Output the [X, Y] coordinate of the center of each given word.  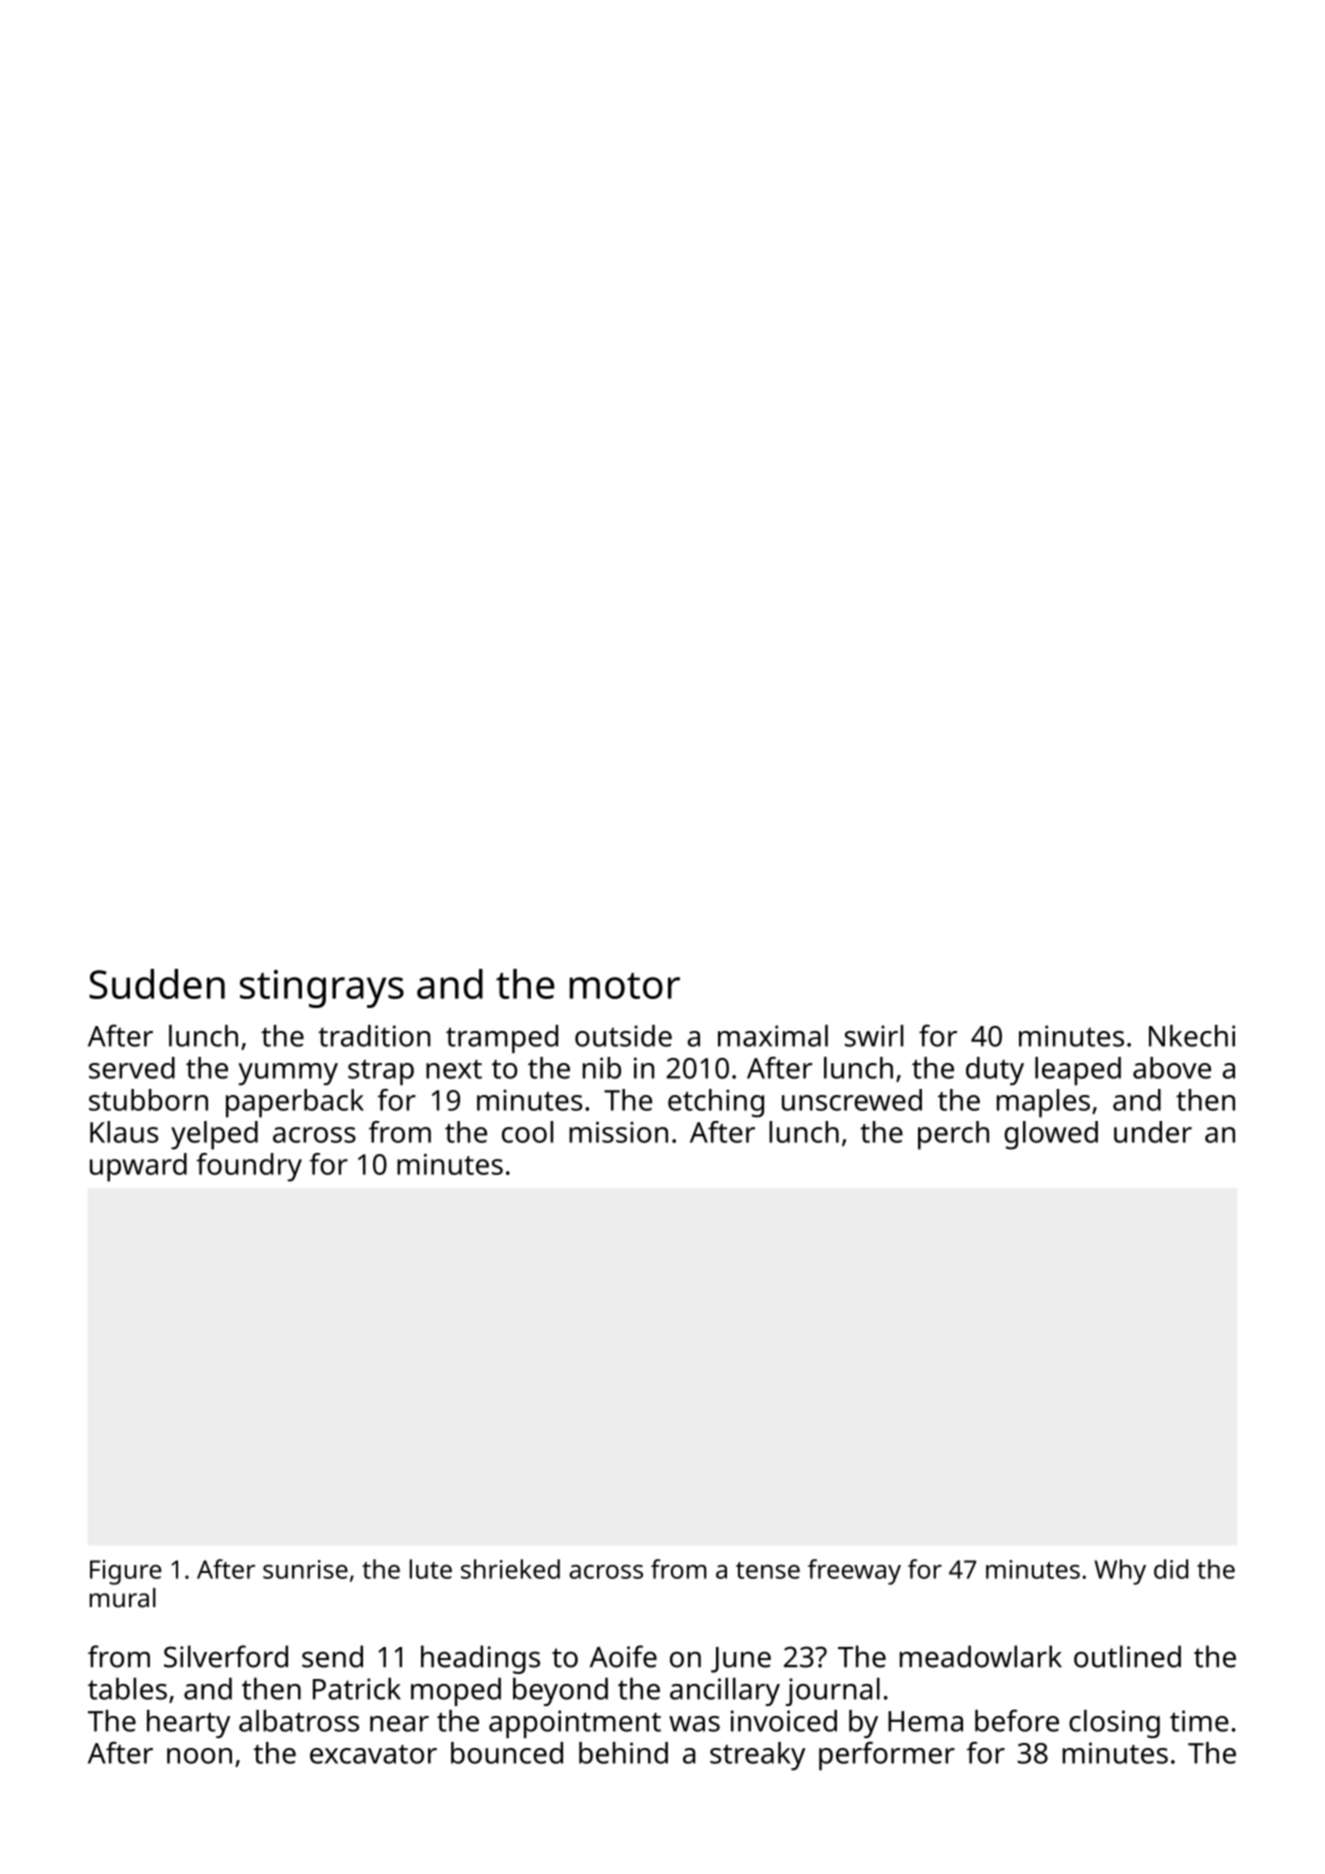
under [1153, 1132]
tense [768, 1570]
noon [199, 1756]
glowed [1051, 1135]
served [132, 1068]
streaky [758, 1756]
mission [618, 1132]
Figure [126, 1572]
